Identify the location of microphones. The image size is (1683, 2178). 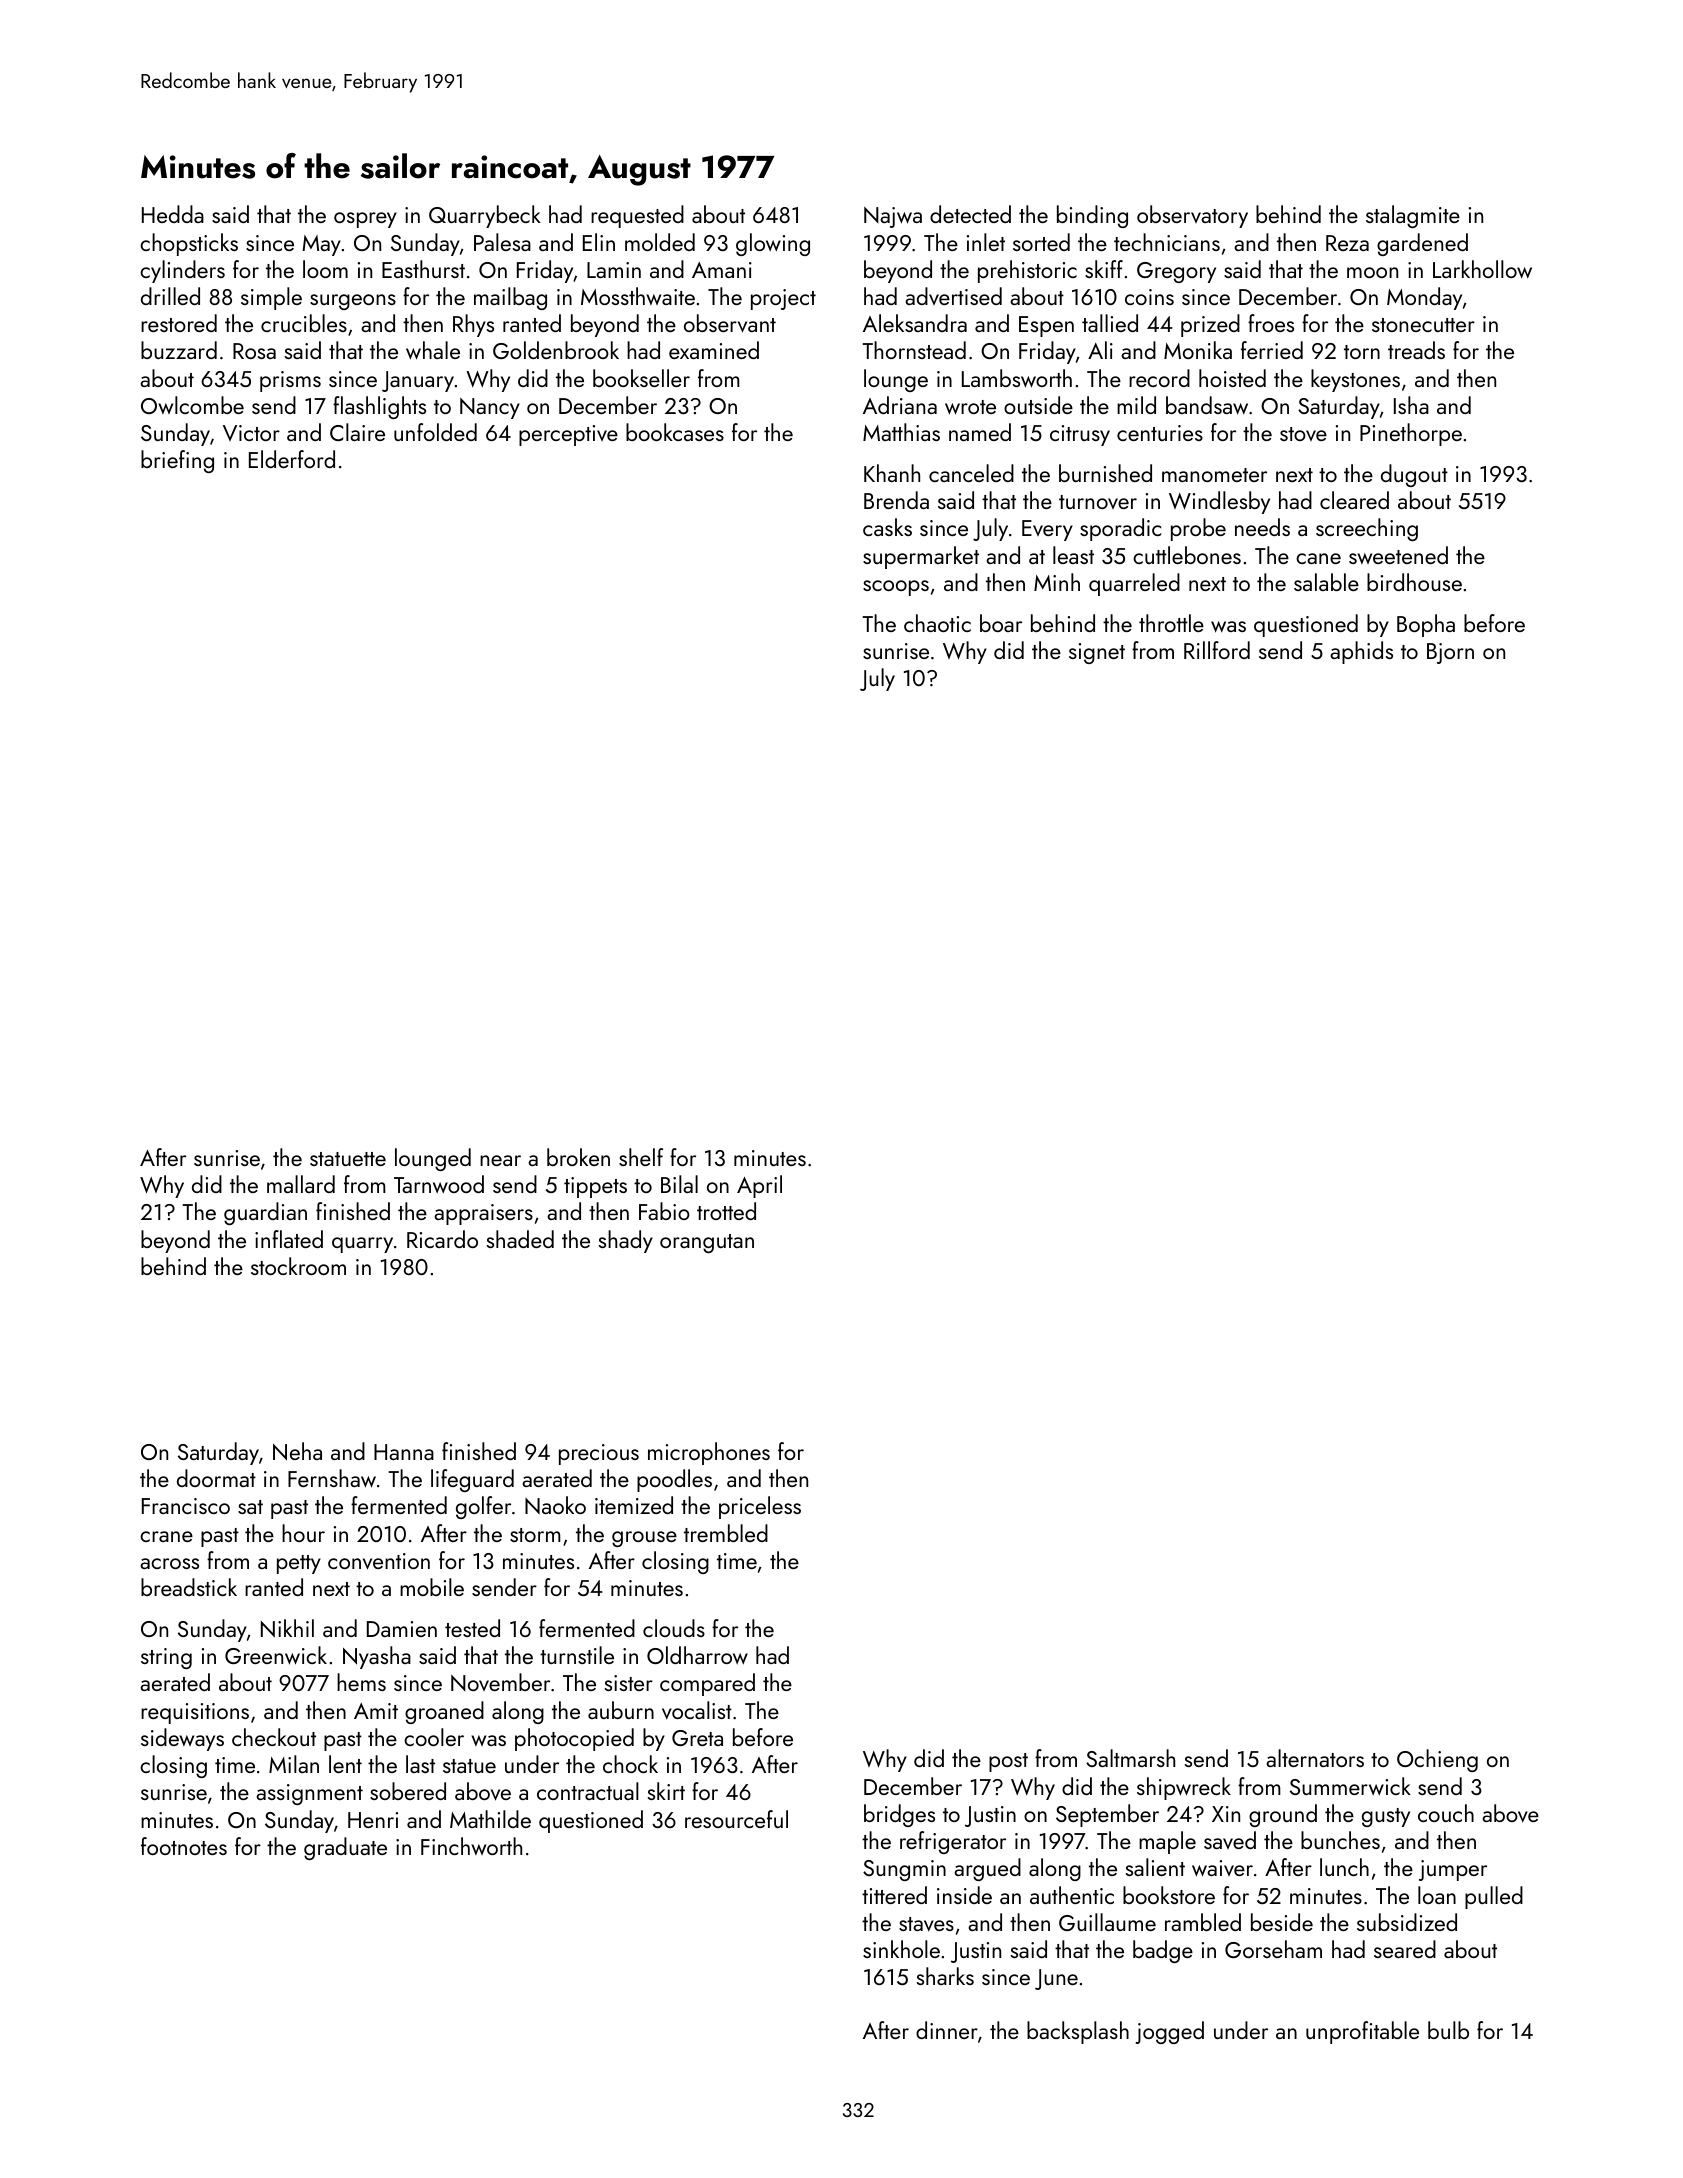
(709, 1453).
